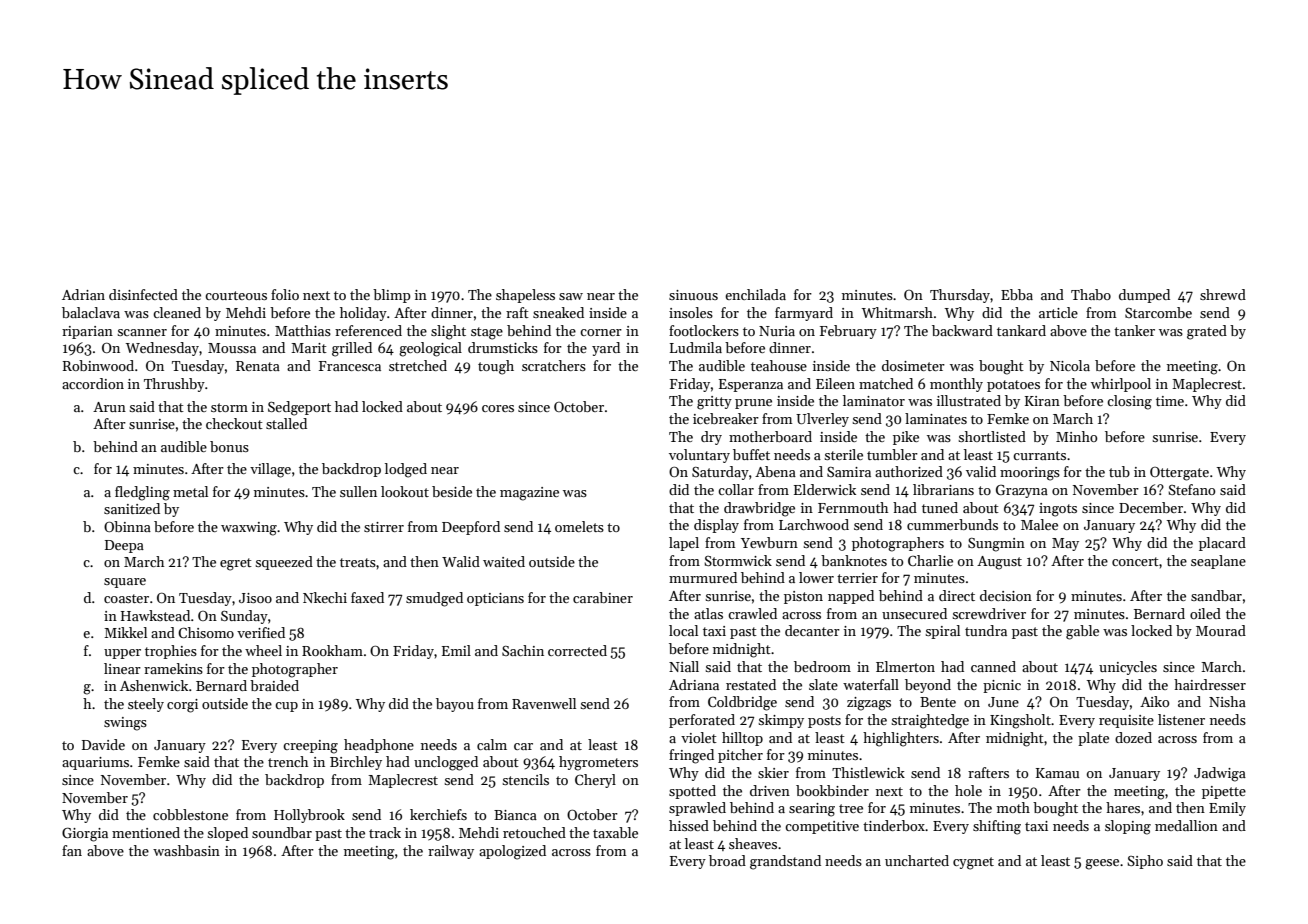  Describe the element at coordinates (1017, 294) in the screenshot. I see `Ebba` at that location.
